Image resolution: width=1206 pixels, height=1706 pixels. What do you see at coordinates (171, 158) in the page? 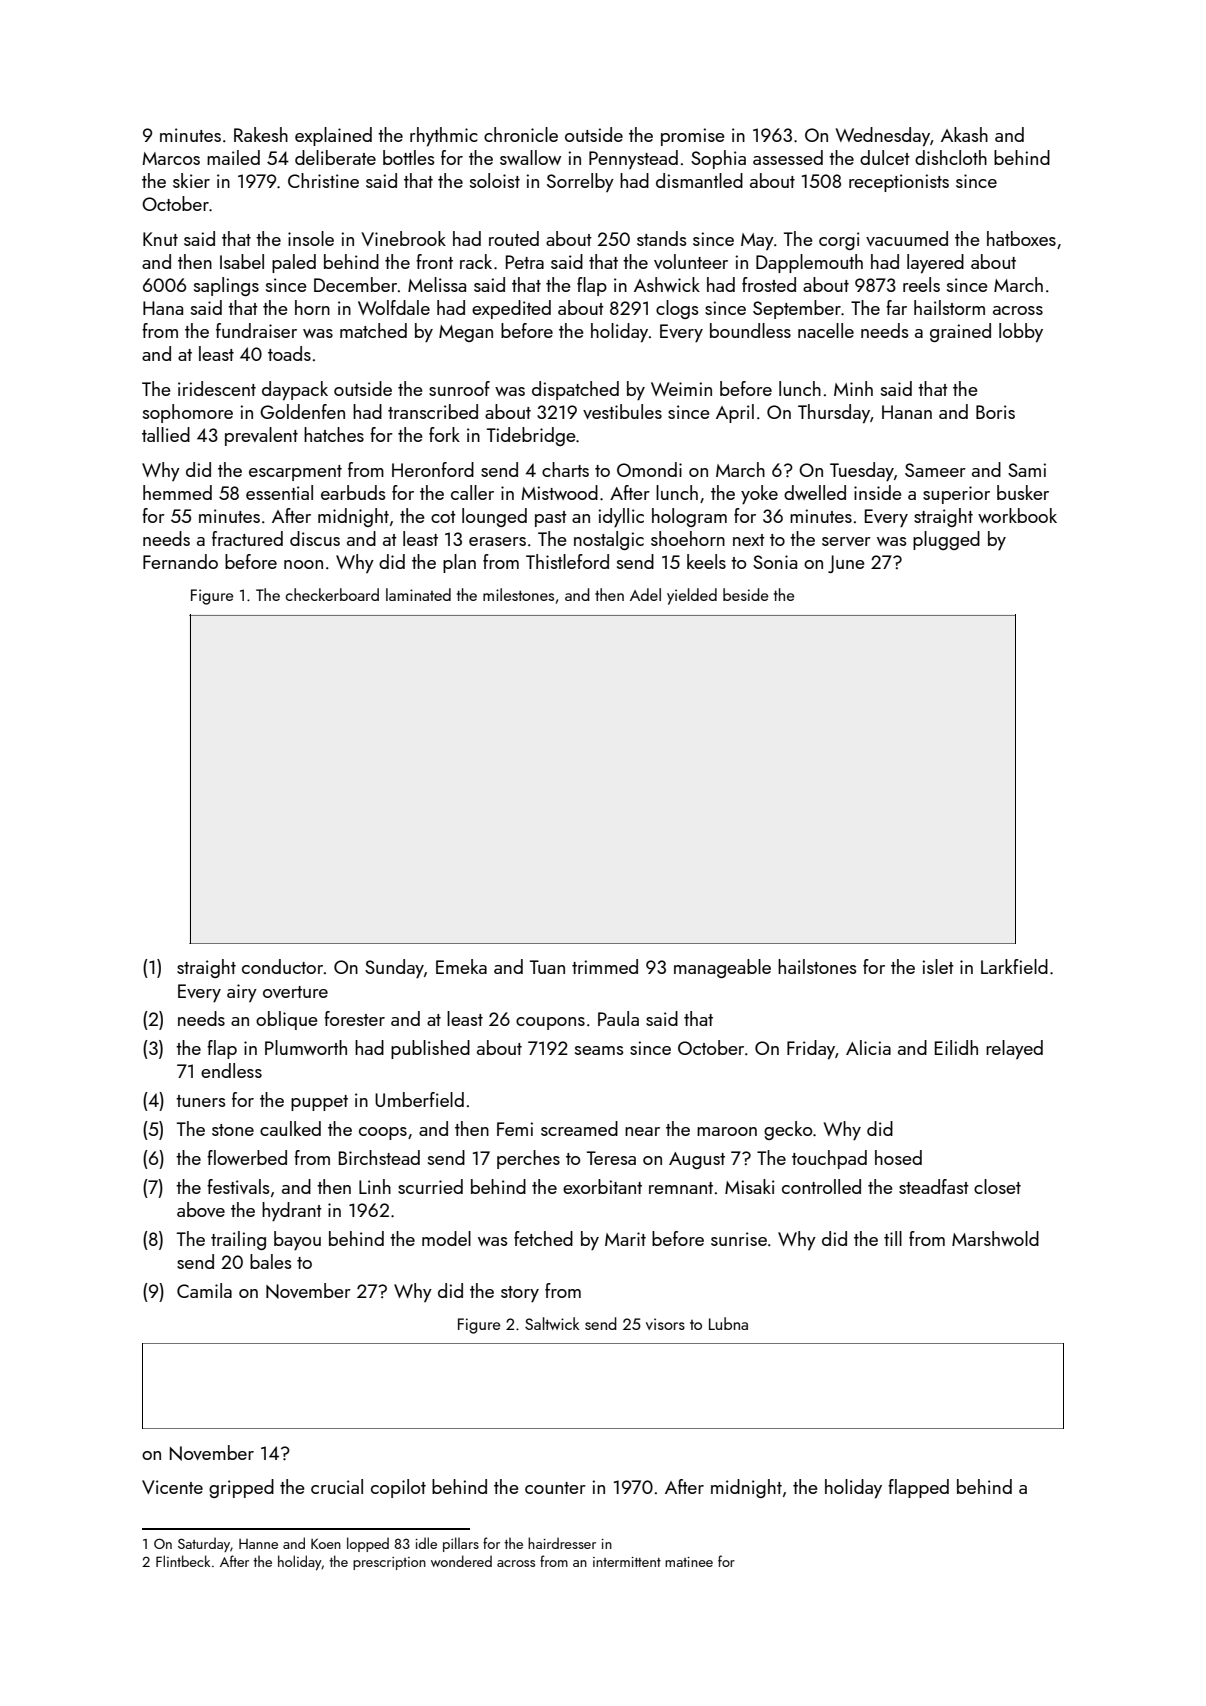
I see `Marcos` at bounding box center [171, 158].
